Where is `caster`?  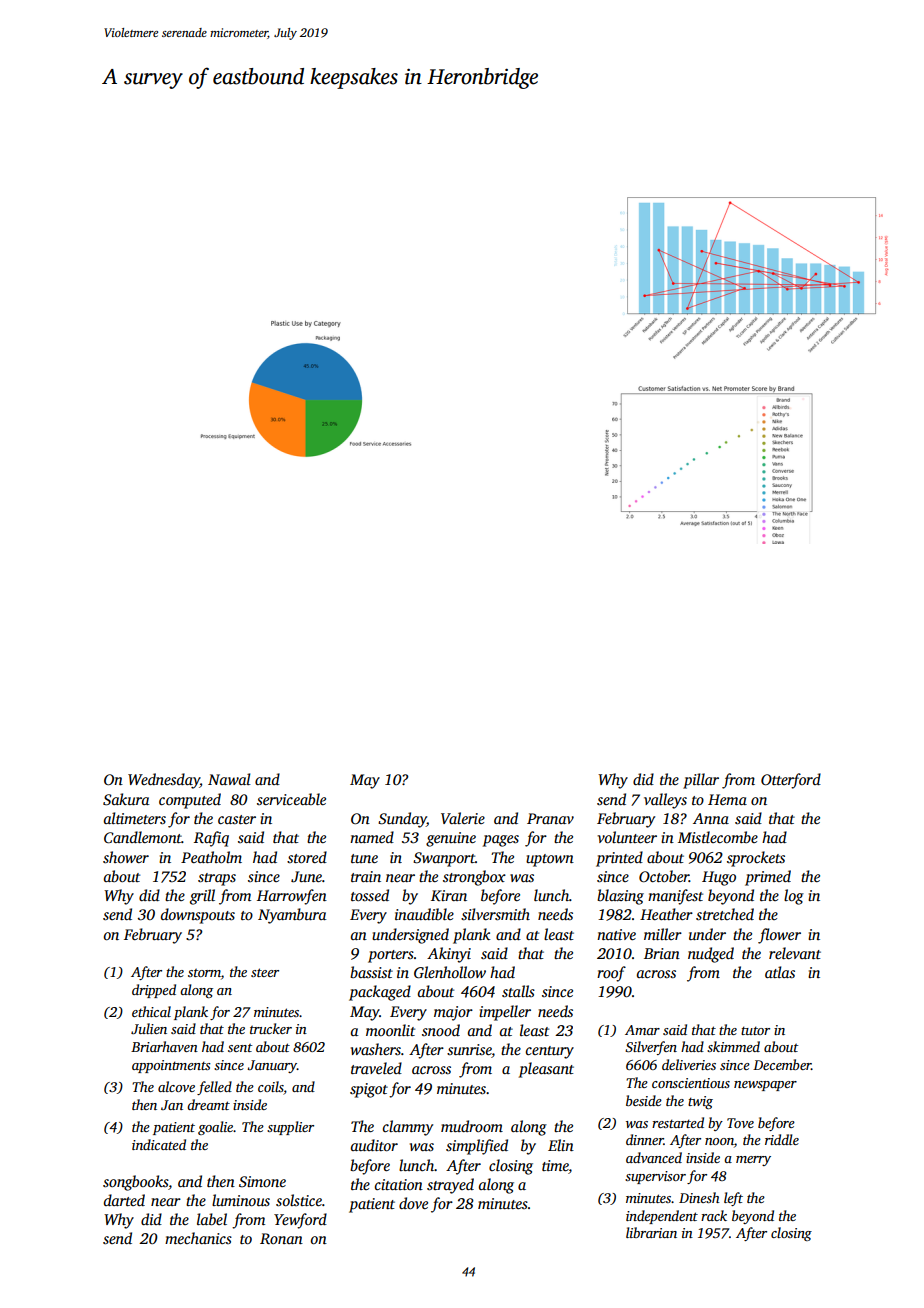 caster is located at coordinates (237, 819).
